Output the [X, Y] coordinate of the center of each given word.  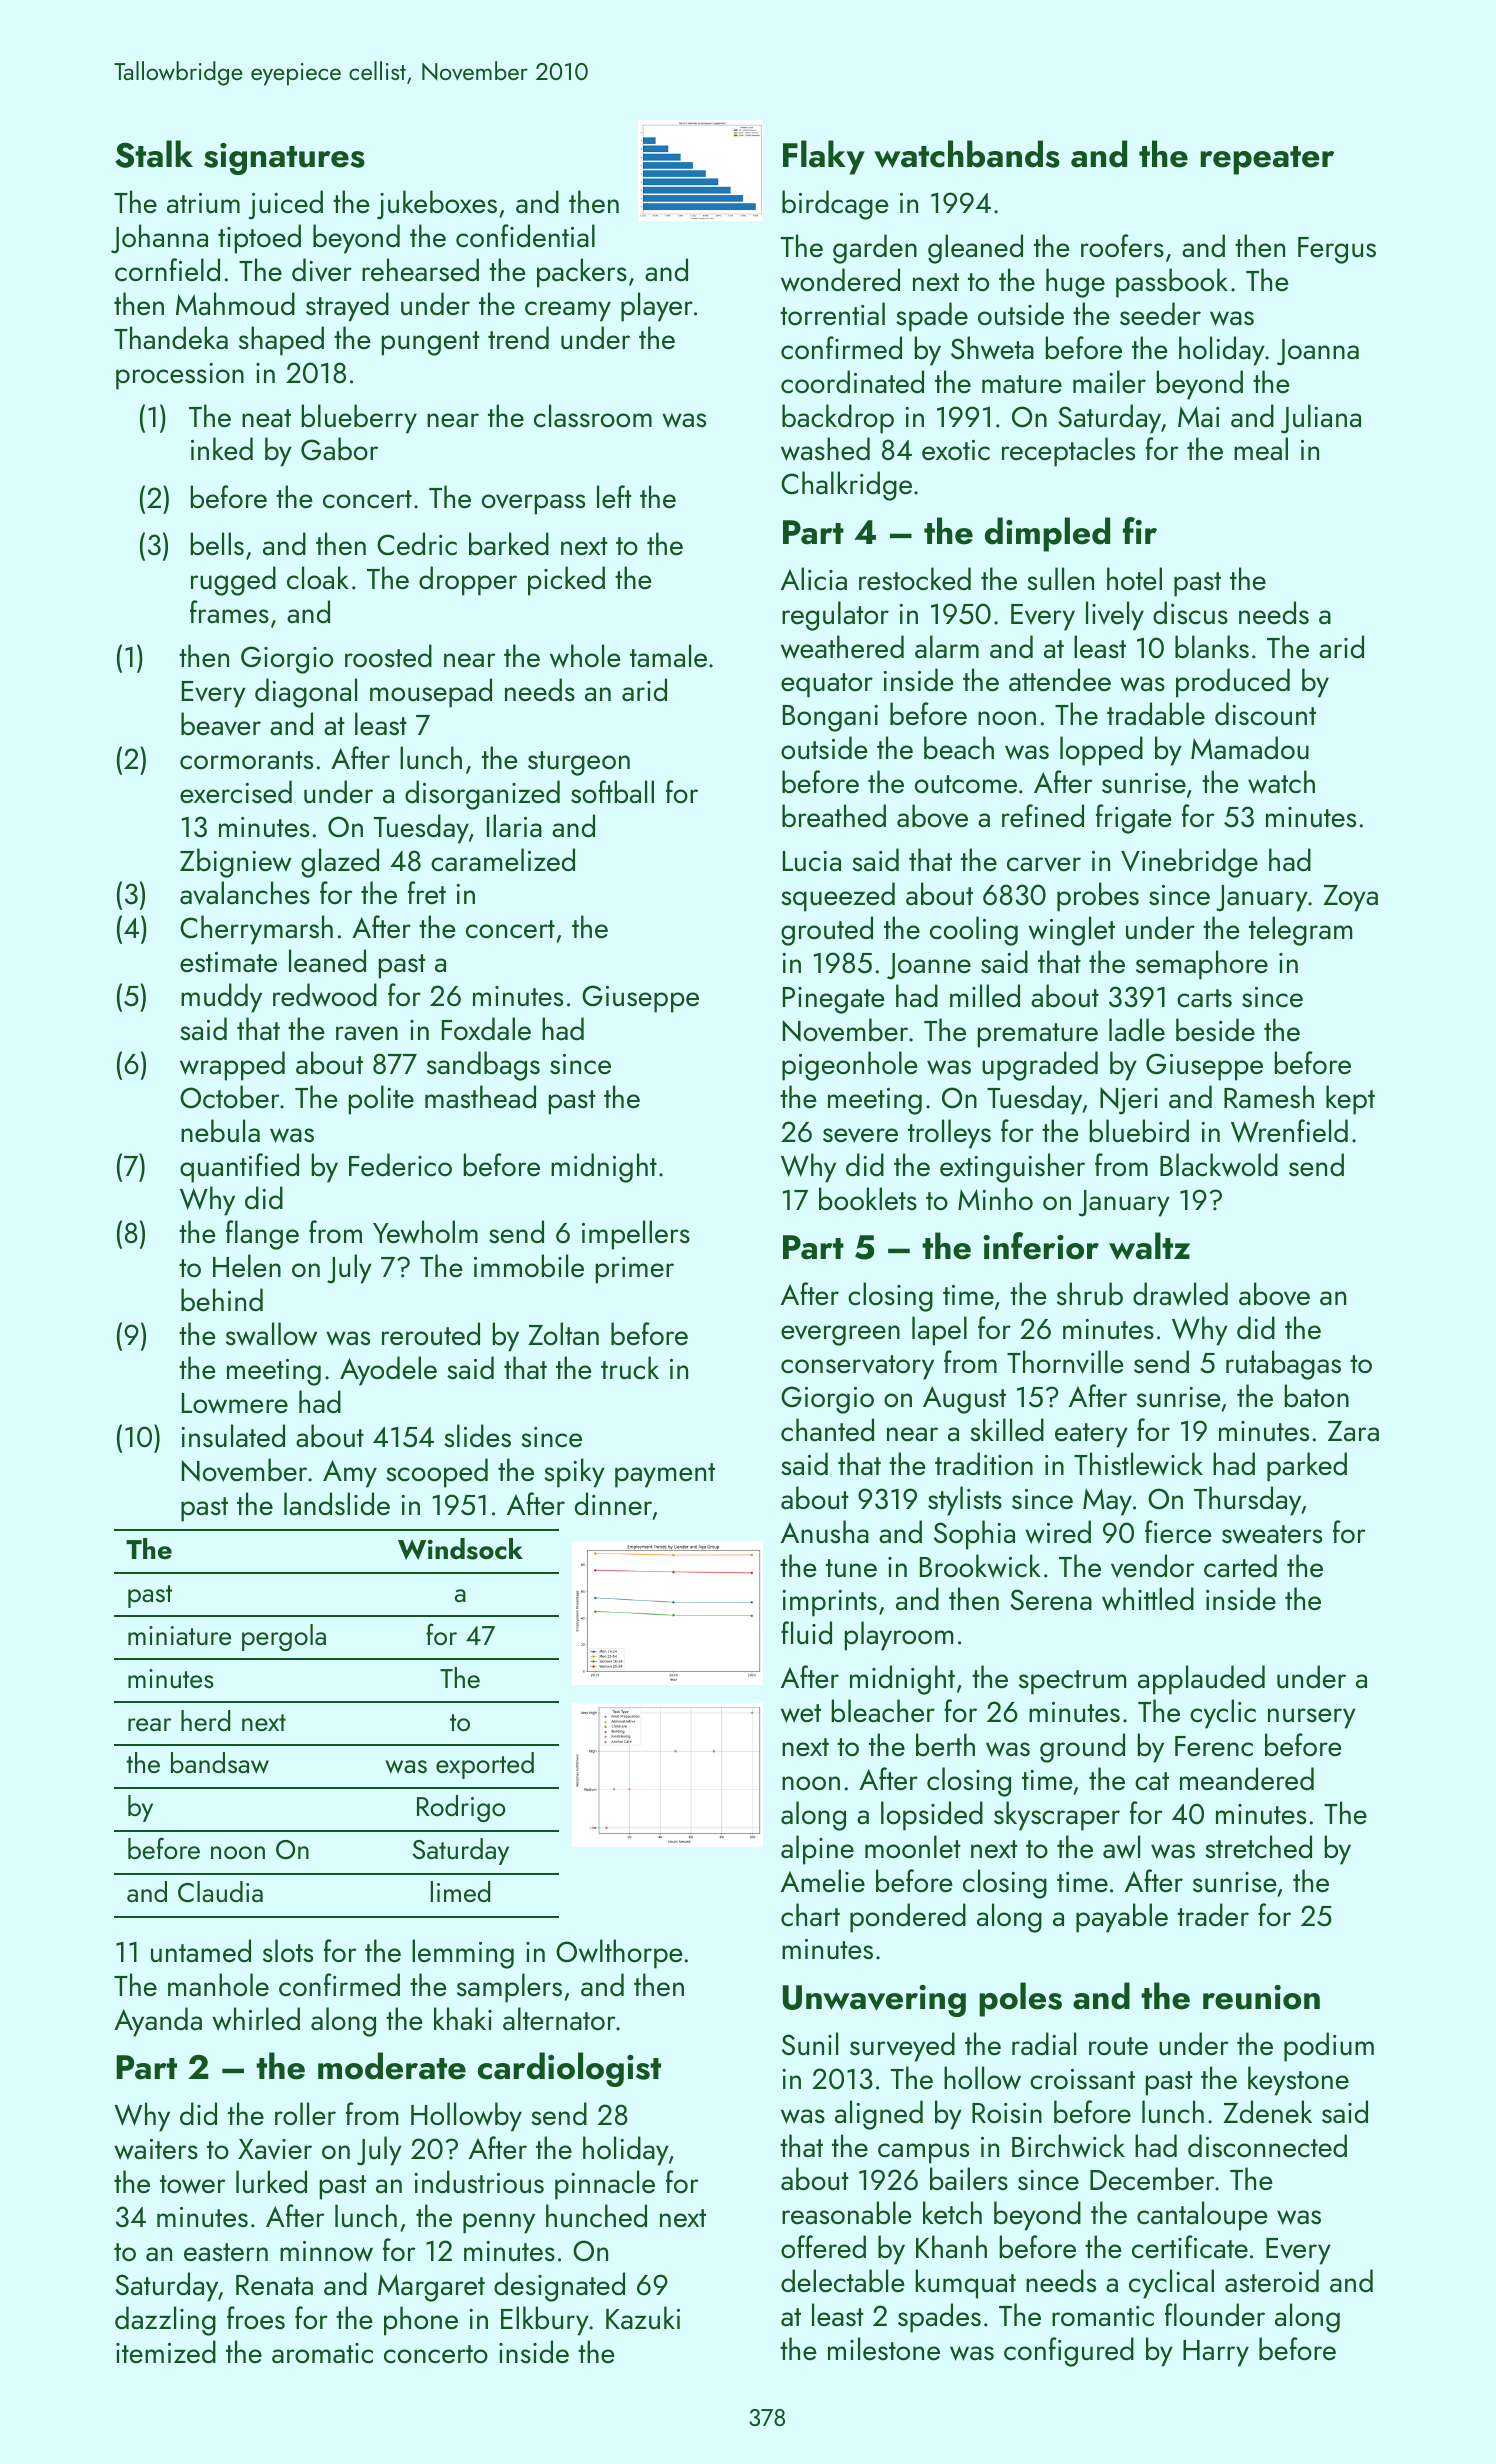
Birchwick [1068, 2146]
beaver [221, 724]
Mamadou [1250, 748]
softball [612, 792]
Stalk [154, 154]
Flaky [824, 157]
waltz [1149, 1246]
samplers [509, 1988]
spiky [574, 1473]
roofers [1122, 246]
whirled [256, 2019]
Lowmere [235, 1403]
